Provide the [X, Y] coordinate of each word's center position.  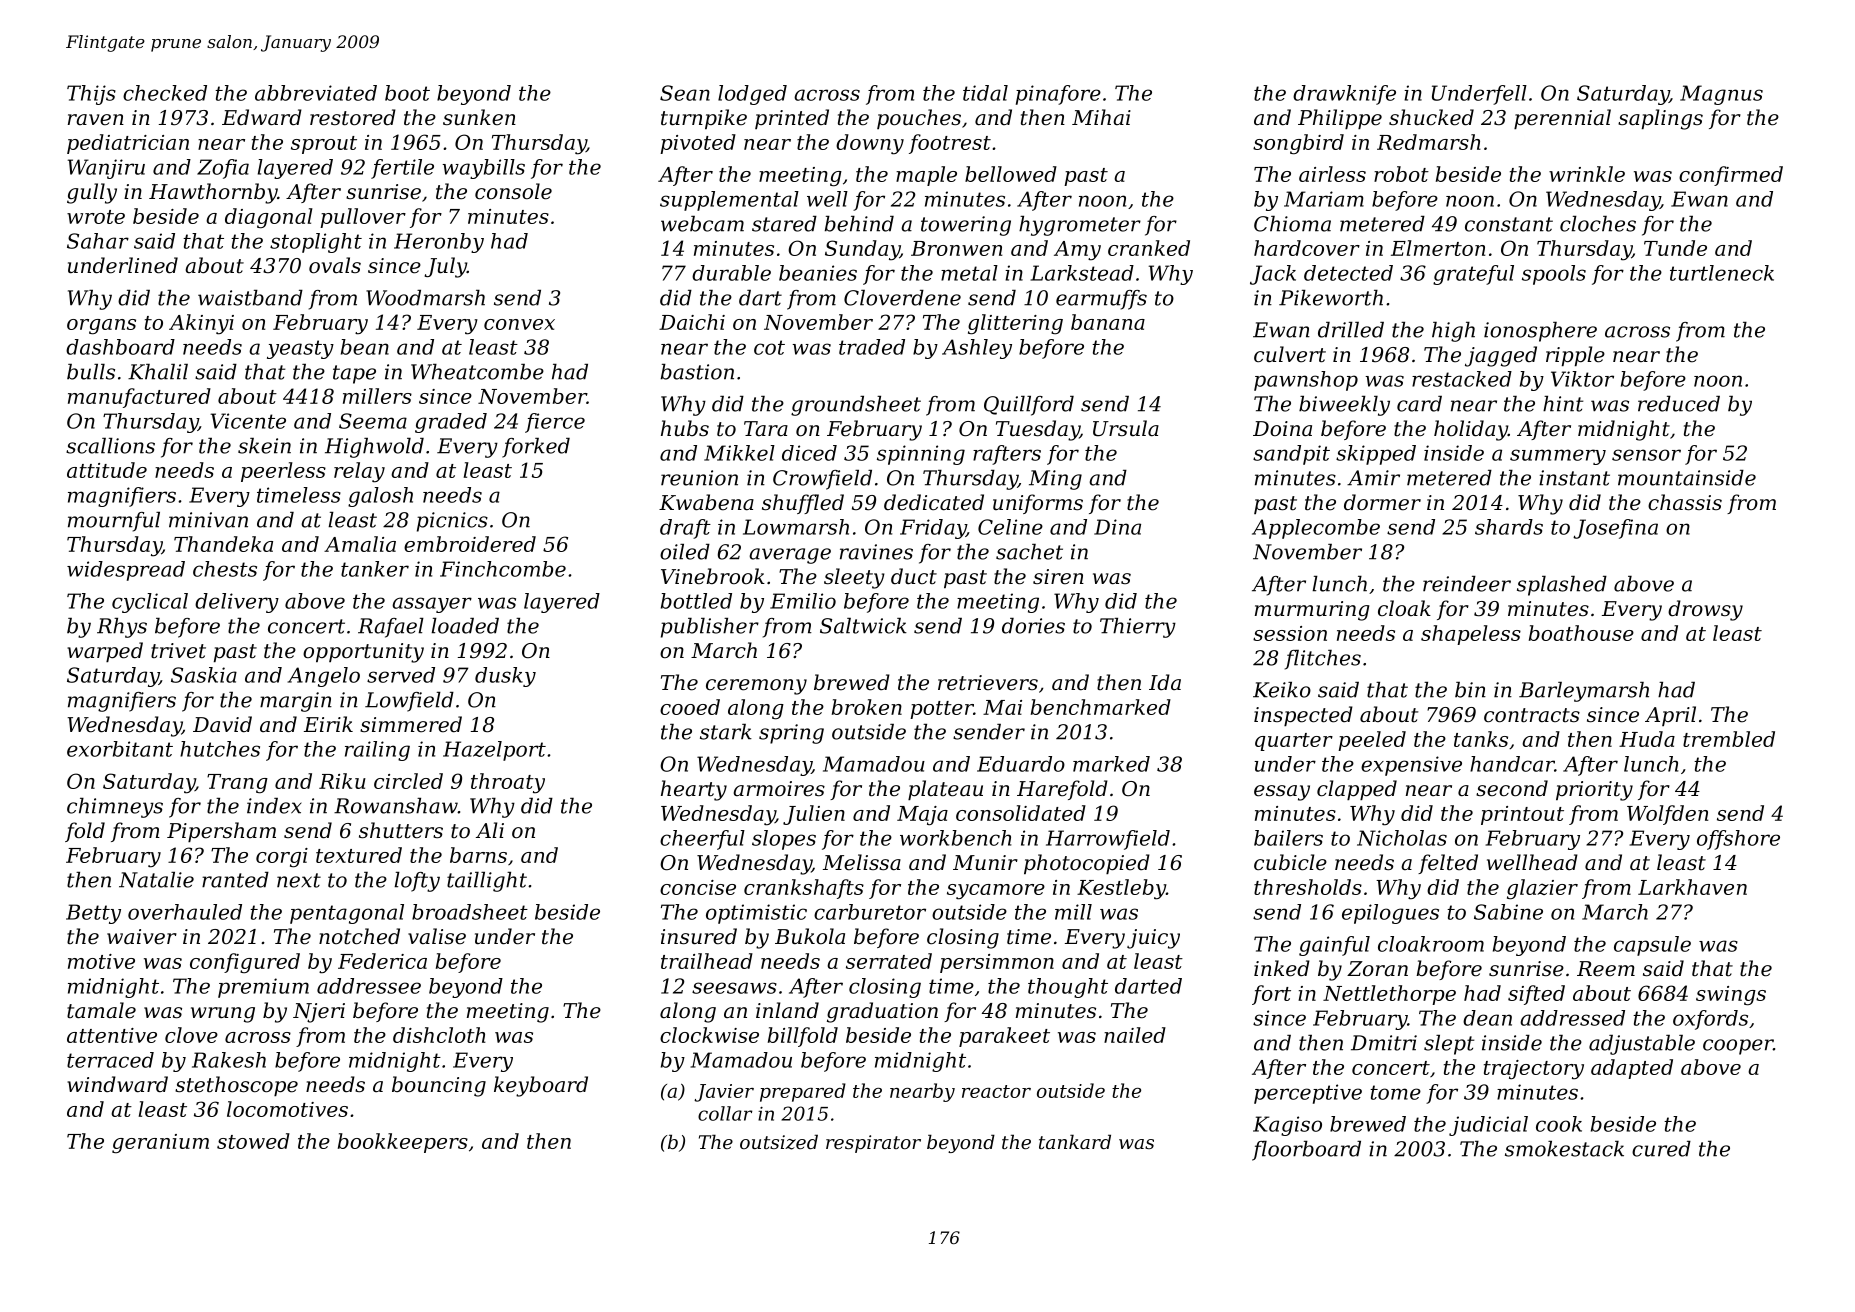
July [446, 267]
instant [1574, 478]
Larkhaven [1692, 887]
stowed [253, 1141]
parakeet [1004, 1037]
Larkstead [1082, 273]
